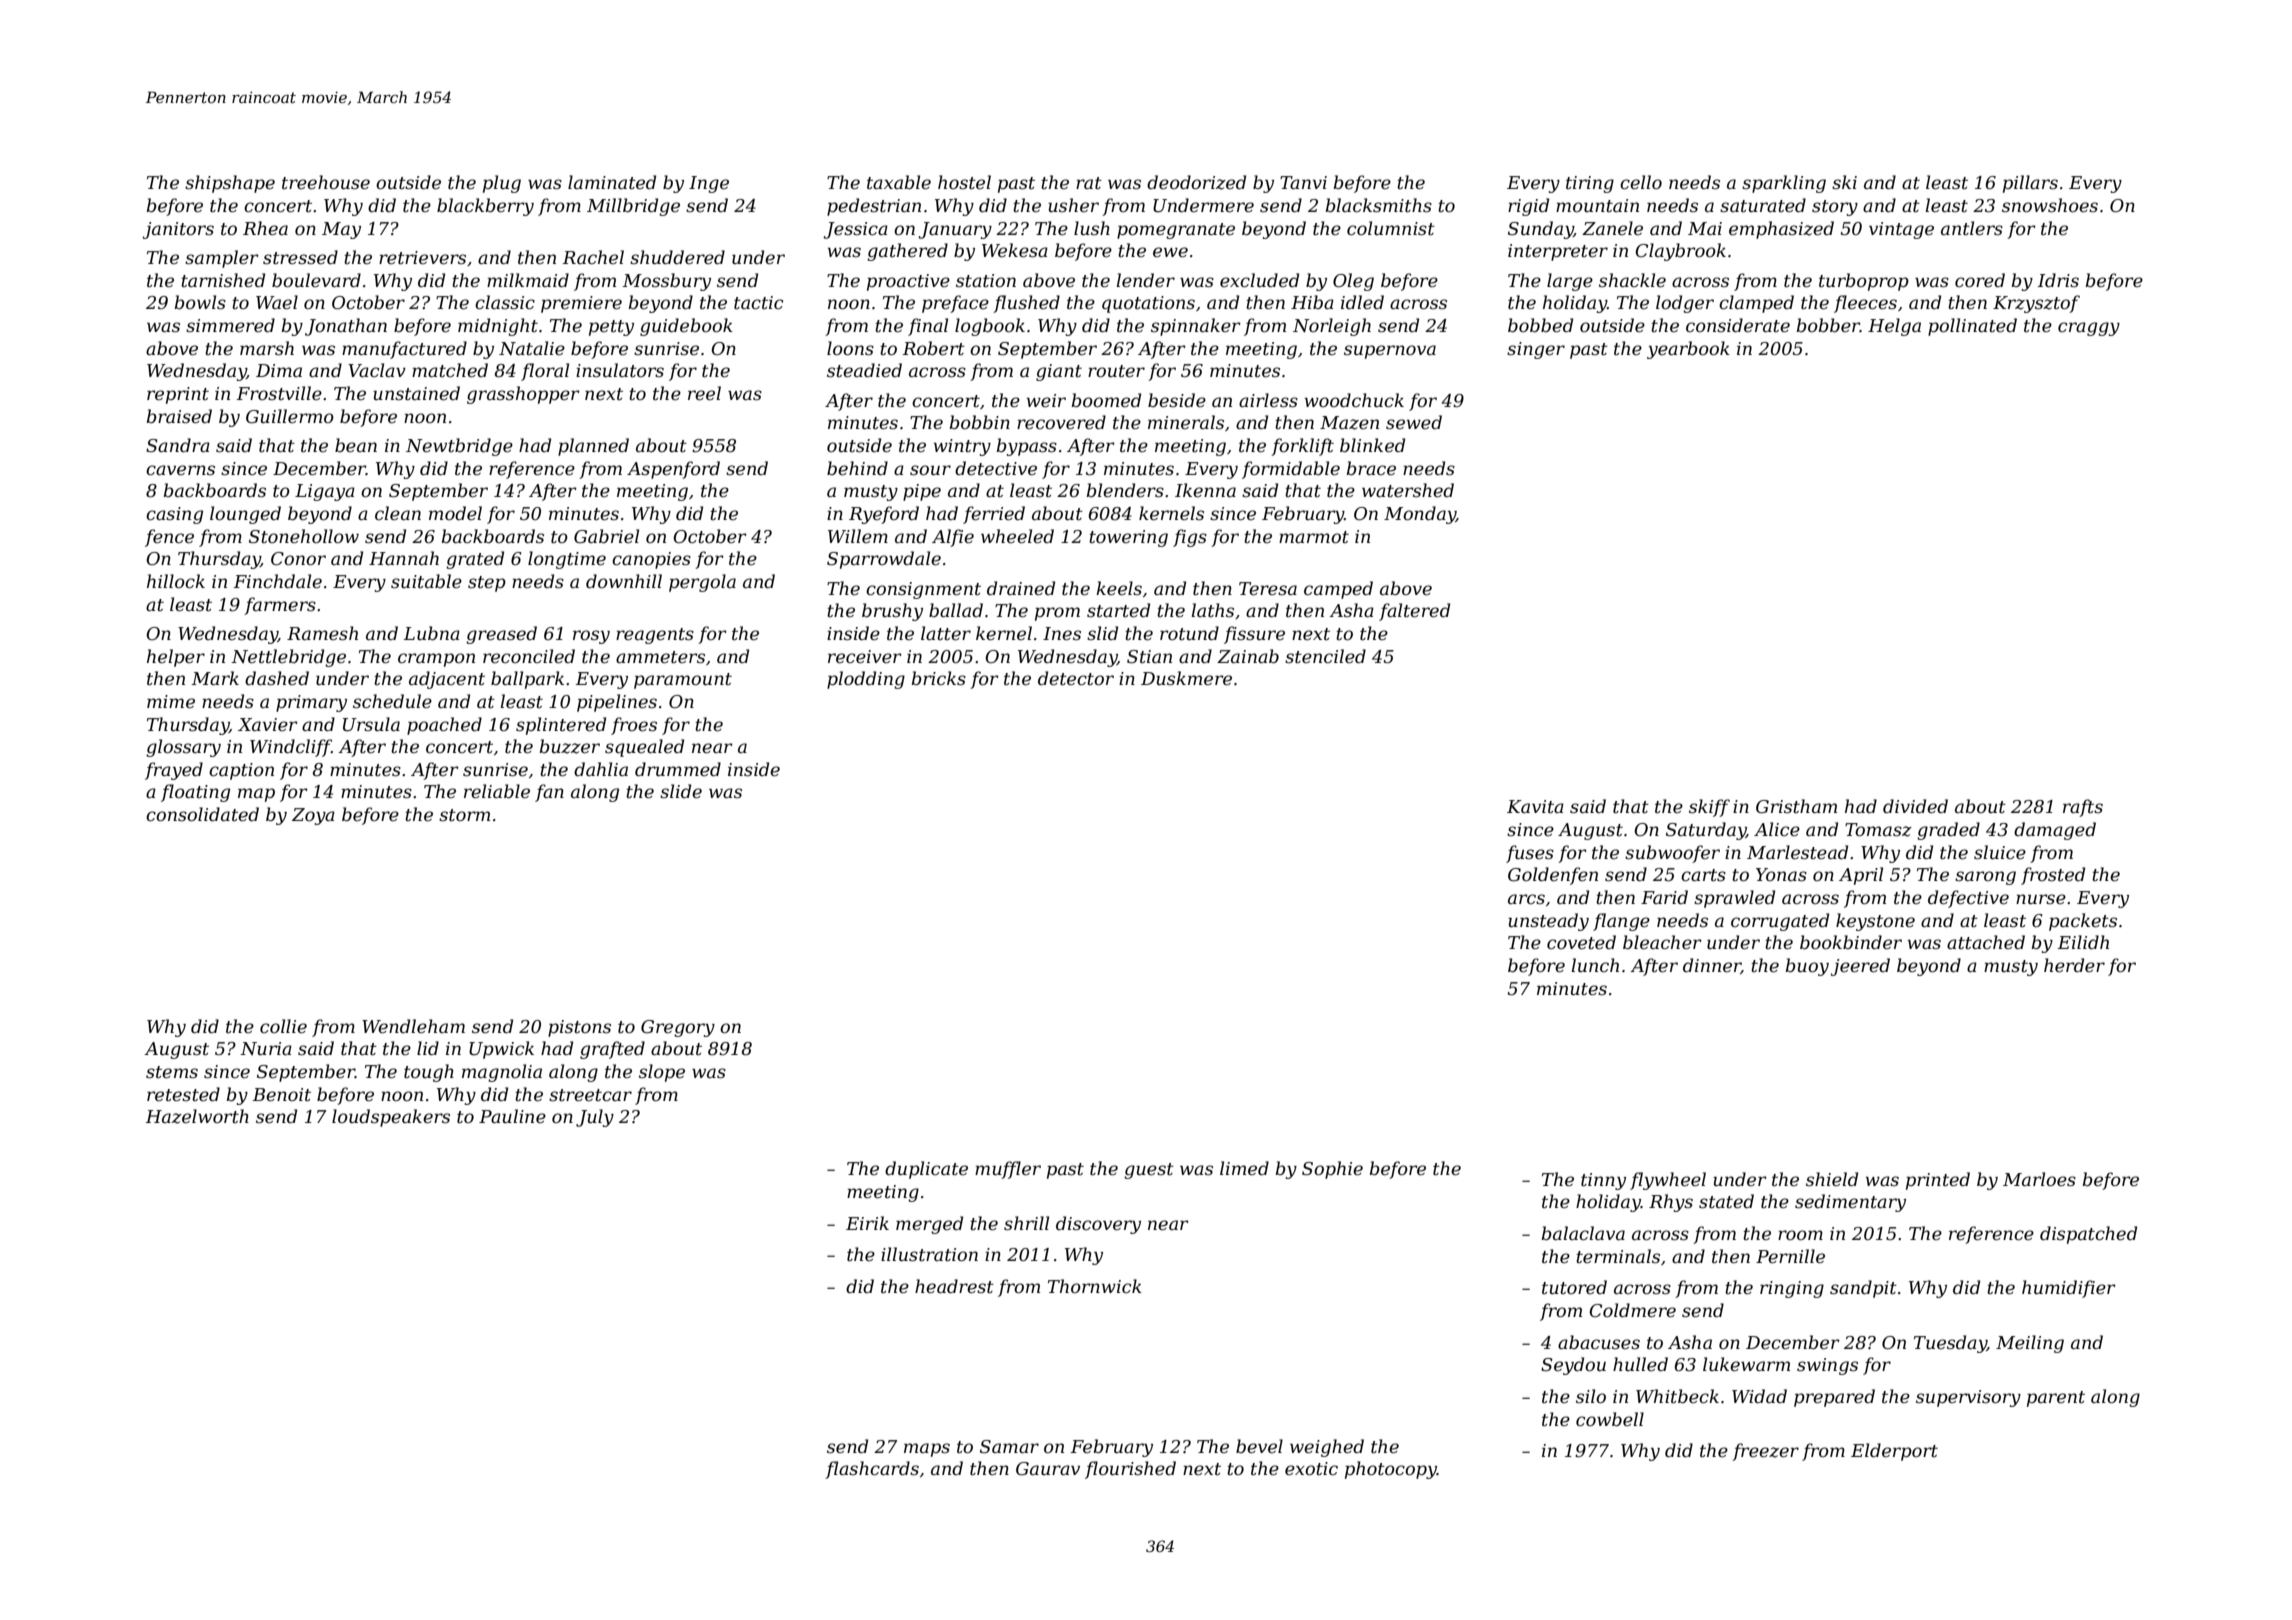  I want to click on Hazelworth, so click(197, 1116).
